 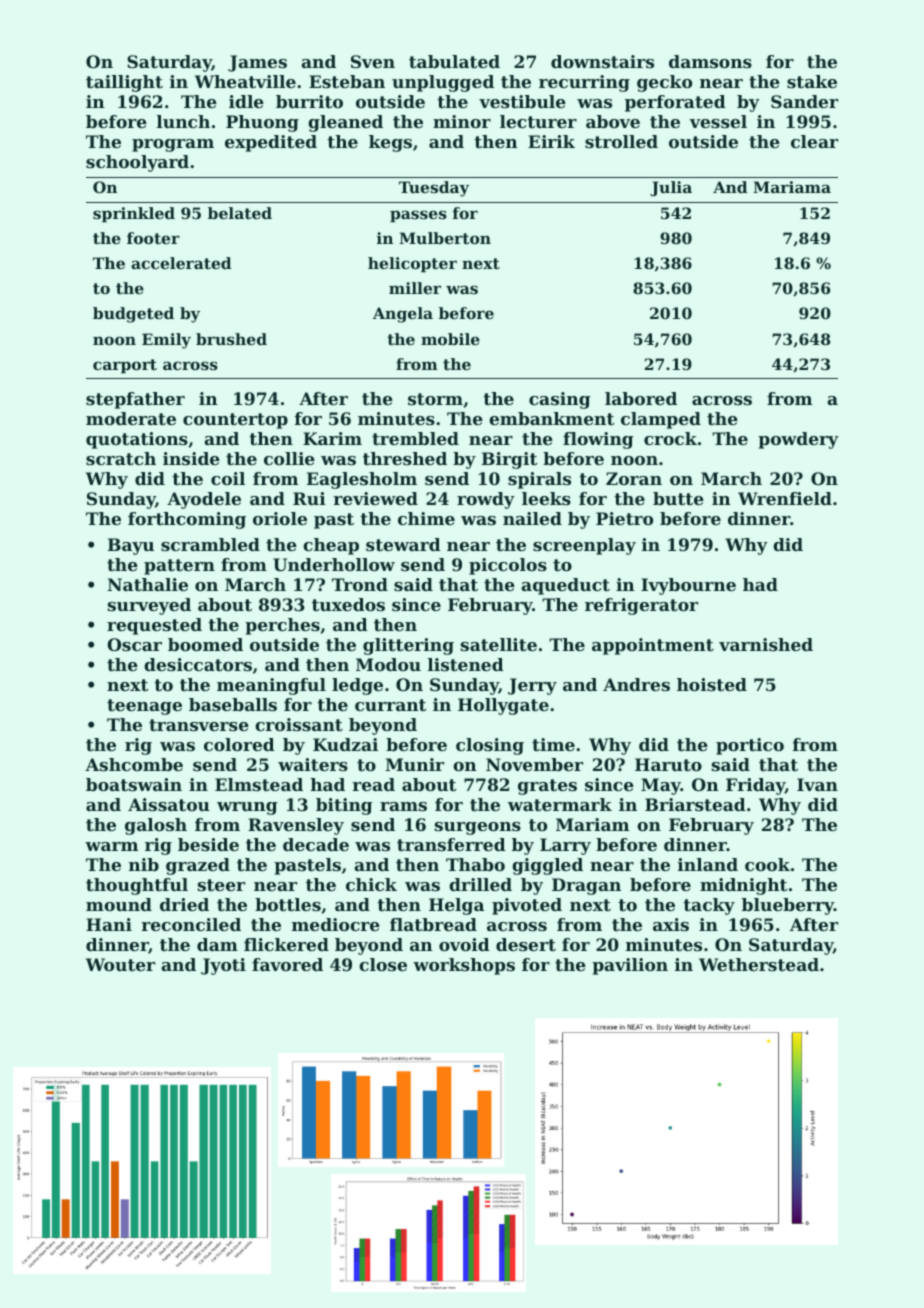 I want to click on sprinkled, so click(x=134, y=214).
